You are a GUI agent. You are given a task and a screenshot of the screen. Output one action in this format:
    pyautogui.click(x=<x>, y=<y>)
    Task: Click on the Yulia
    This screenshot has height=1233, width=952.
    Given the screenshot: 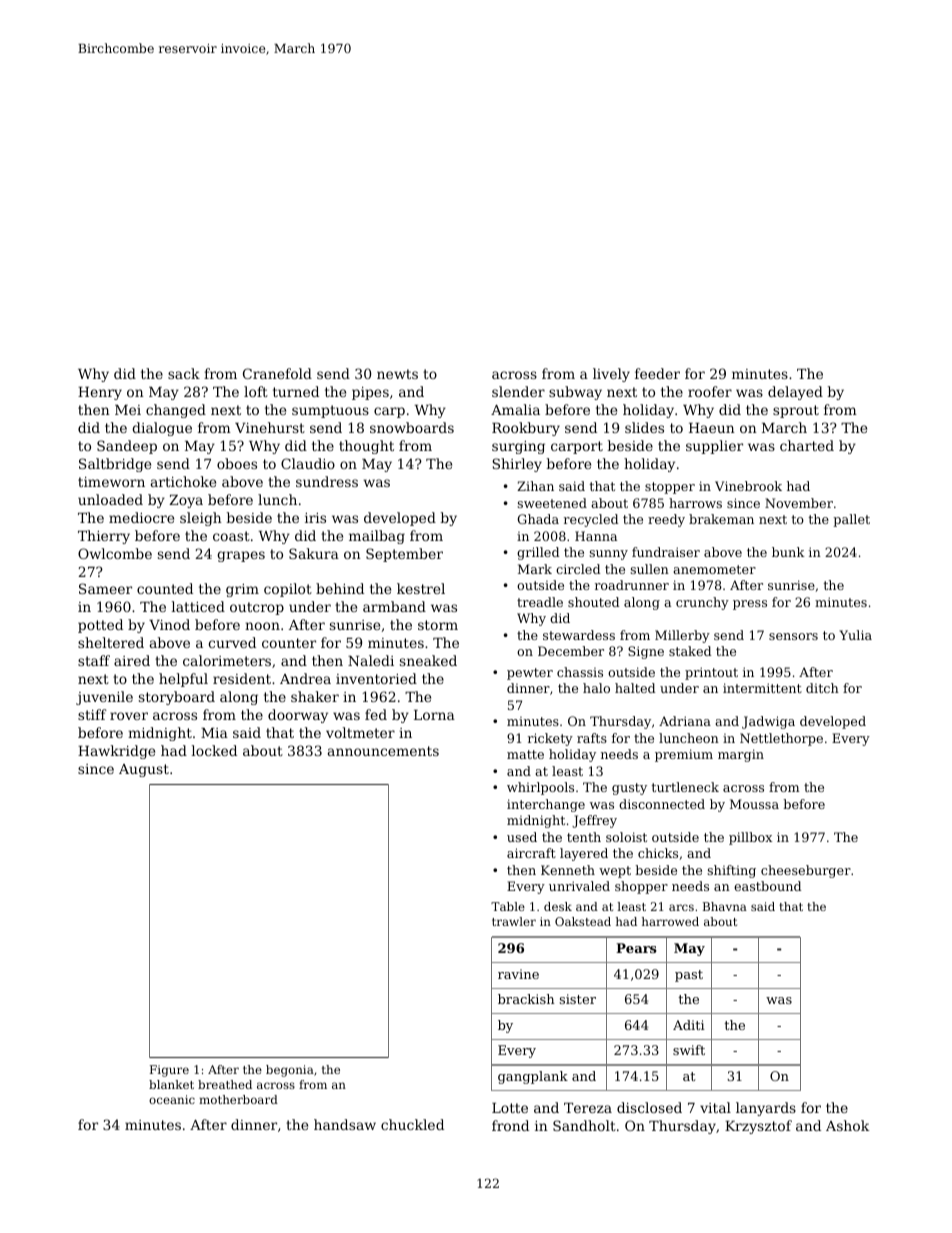 What is the action you would take?
    pyautogui.click(x=855, y=635)
